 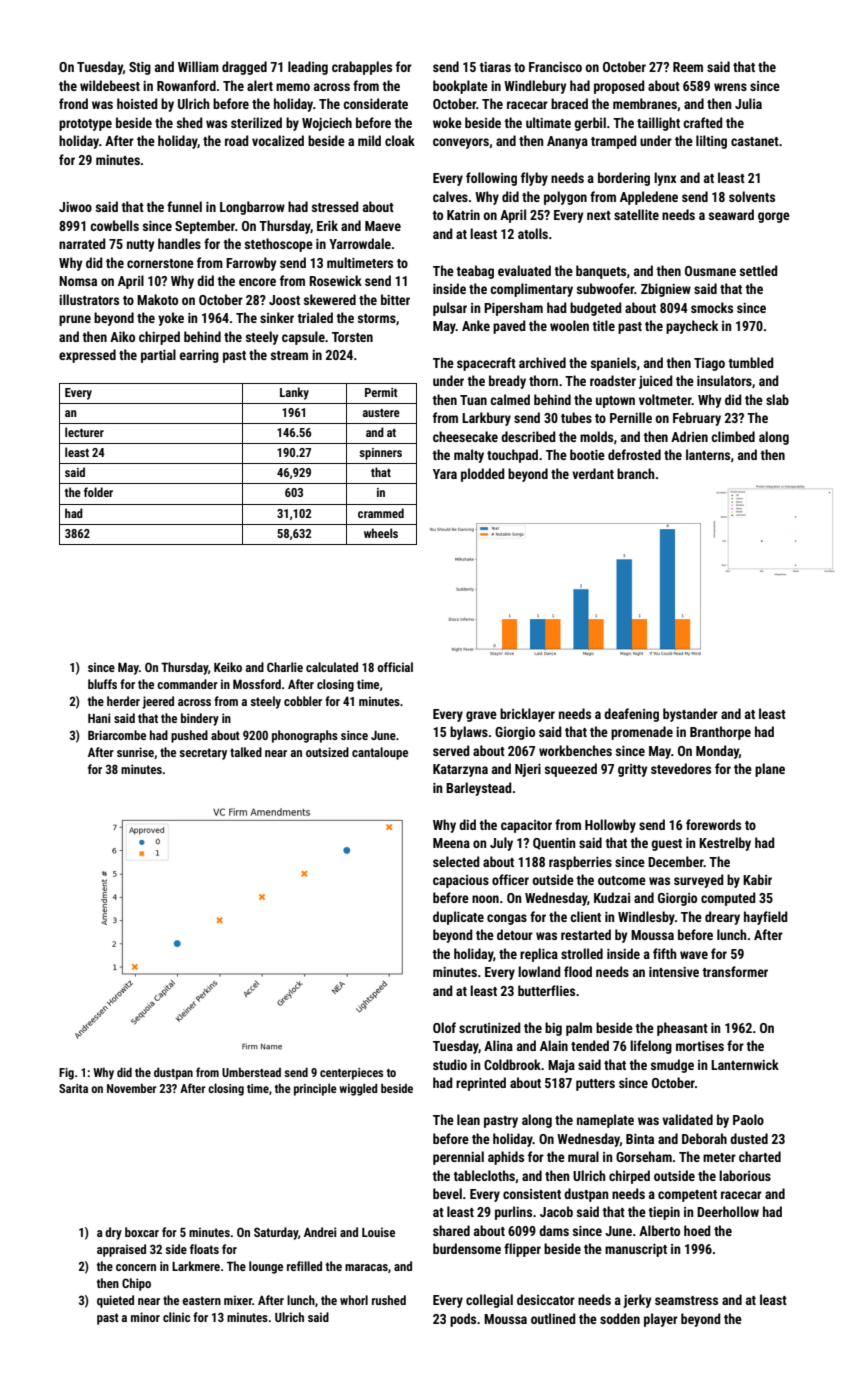 What do you see at coordinates (444, 1027) in the page?
I see `Olof` at bounding box center [444, 1027].
